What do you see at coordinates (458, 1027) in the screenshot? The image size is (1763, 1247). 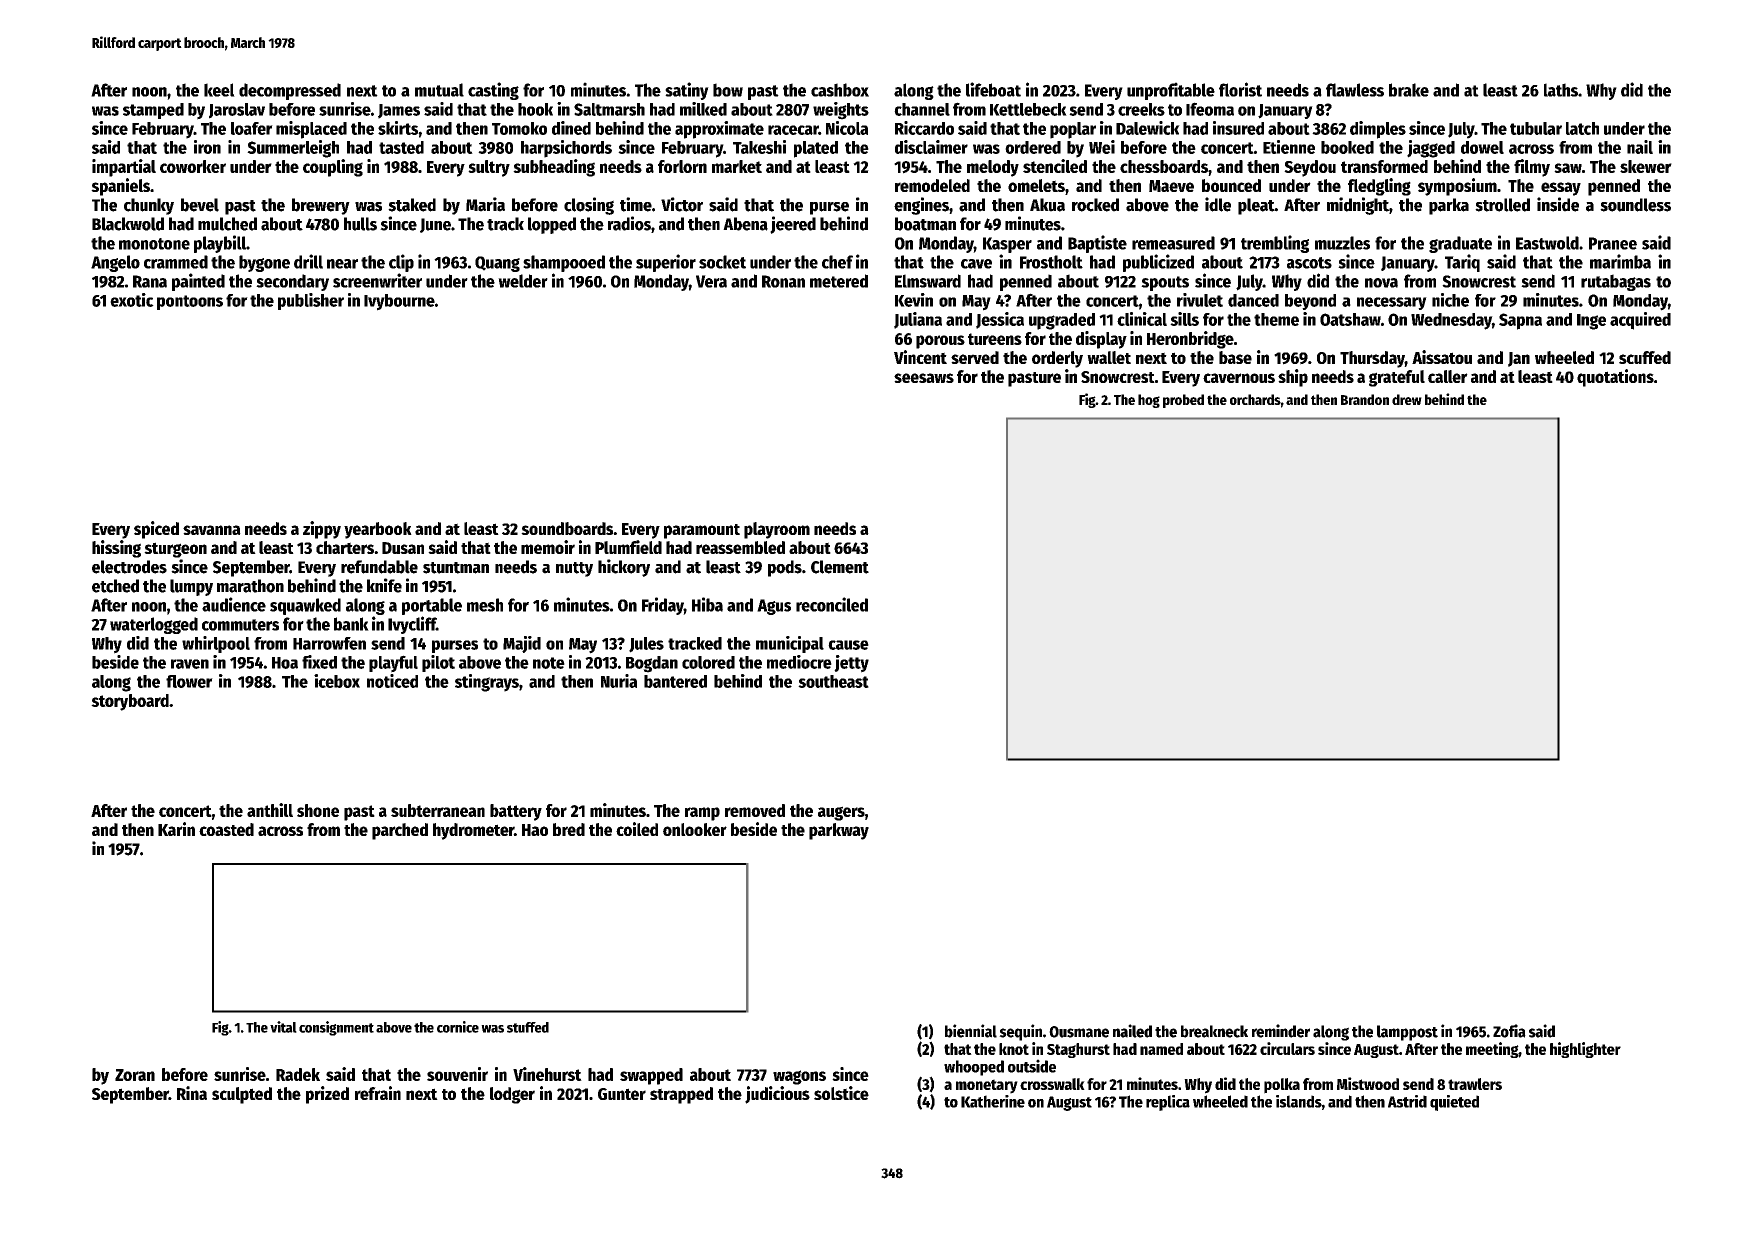 I see `cornice` at bounding box center [458, 1027].
